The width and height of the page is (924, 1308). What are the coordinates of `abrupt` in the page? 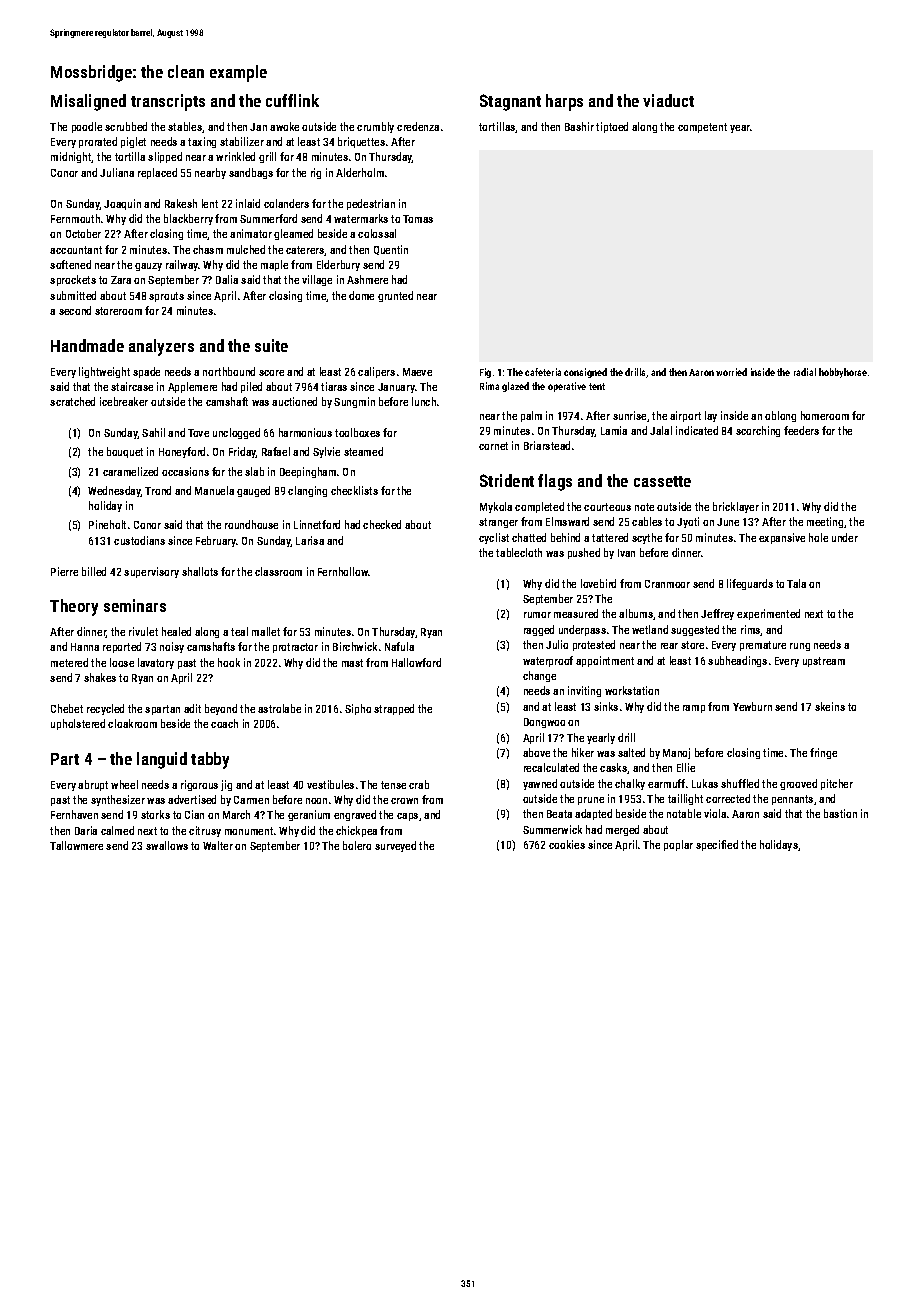 It's located at (93, 785).
